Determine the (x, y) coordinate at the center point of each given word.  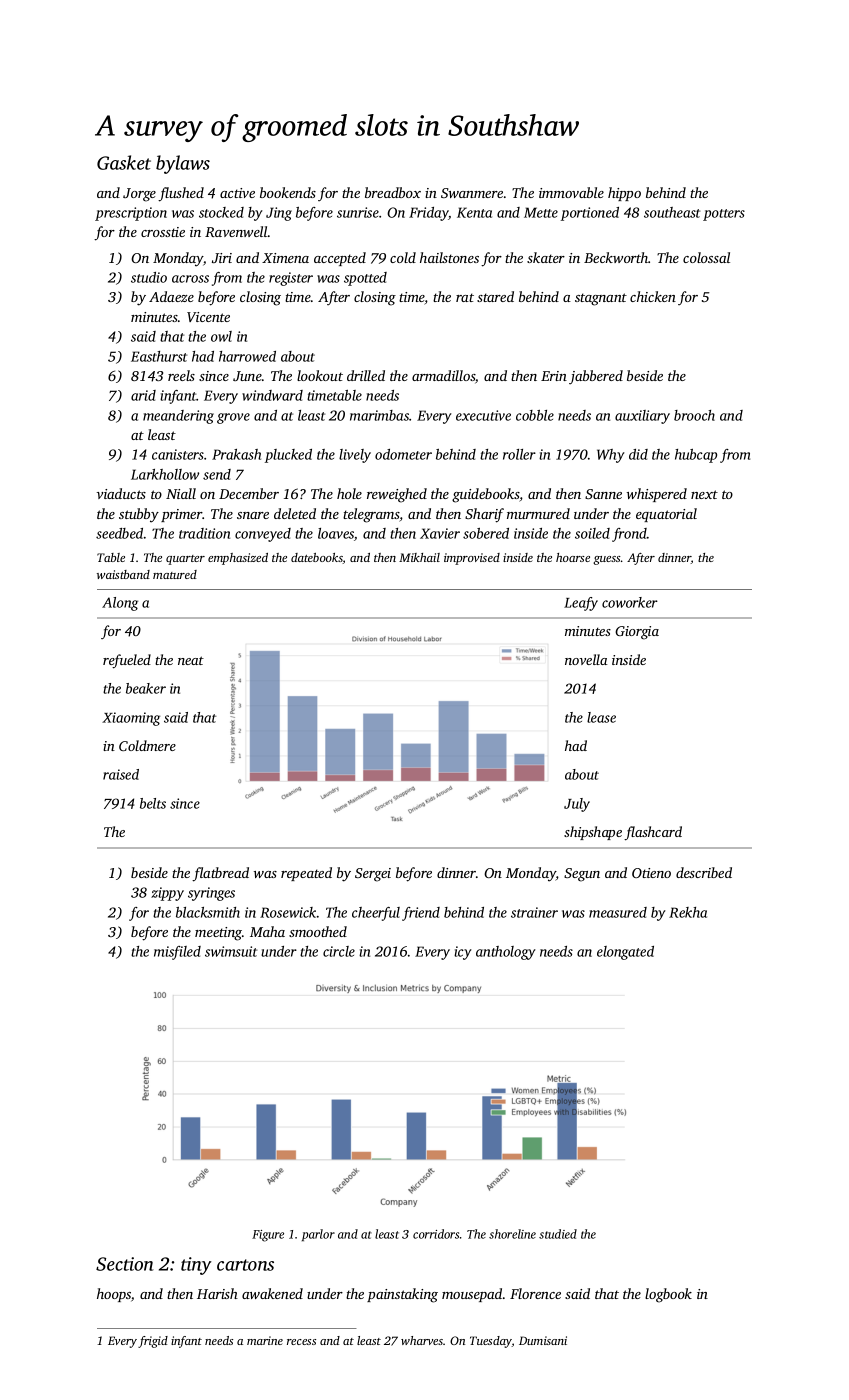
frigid (153, 1342)
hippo (624, 194)
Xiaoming (131, 719)
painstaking (402, 1295)
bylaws (183, 164)
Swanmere (472, 193)
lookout (320, 375)
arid (143, 395)
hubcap (696, 456)
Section (125, 1264)
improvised (472, 559)
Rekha (688, 912)
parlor (318, 1235)
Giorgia (637, 633)
